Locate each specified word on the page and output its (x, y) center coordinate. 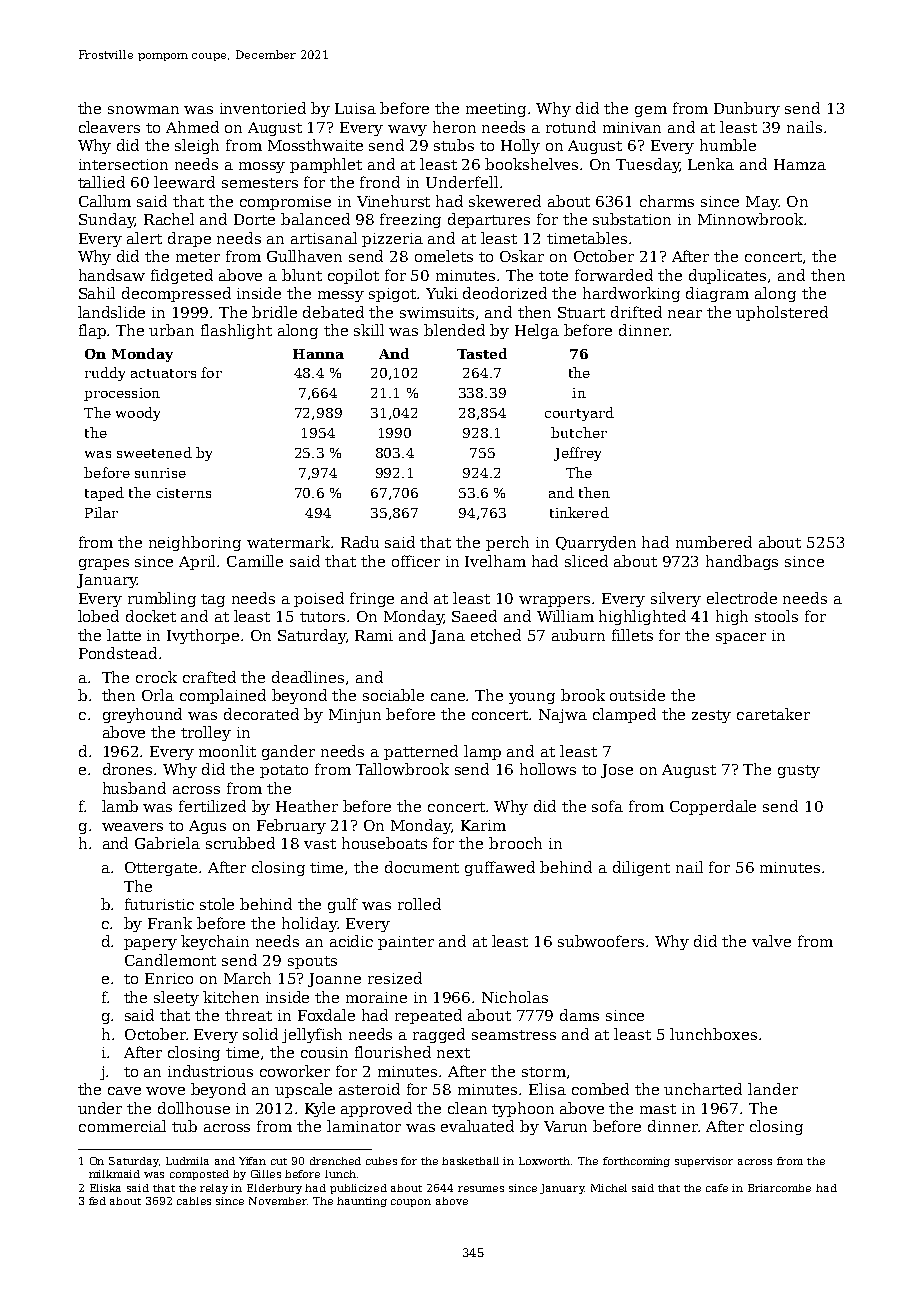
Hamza (800, 164)
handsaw (112, 275)
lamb (120, 806)
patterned (421, 752)
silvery (676, 599)
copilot (353, 276)
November (278, 1201)
